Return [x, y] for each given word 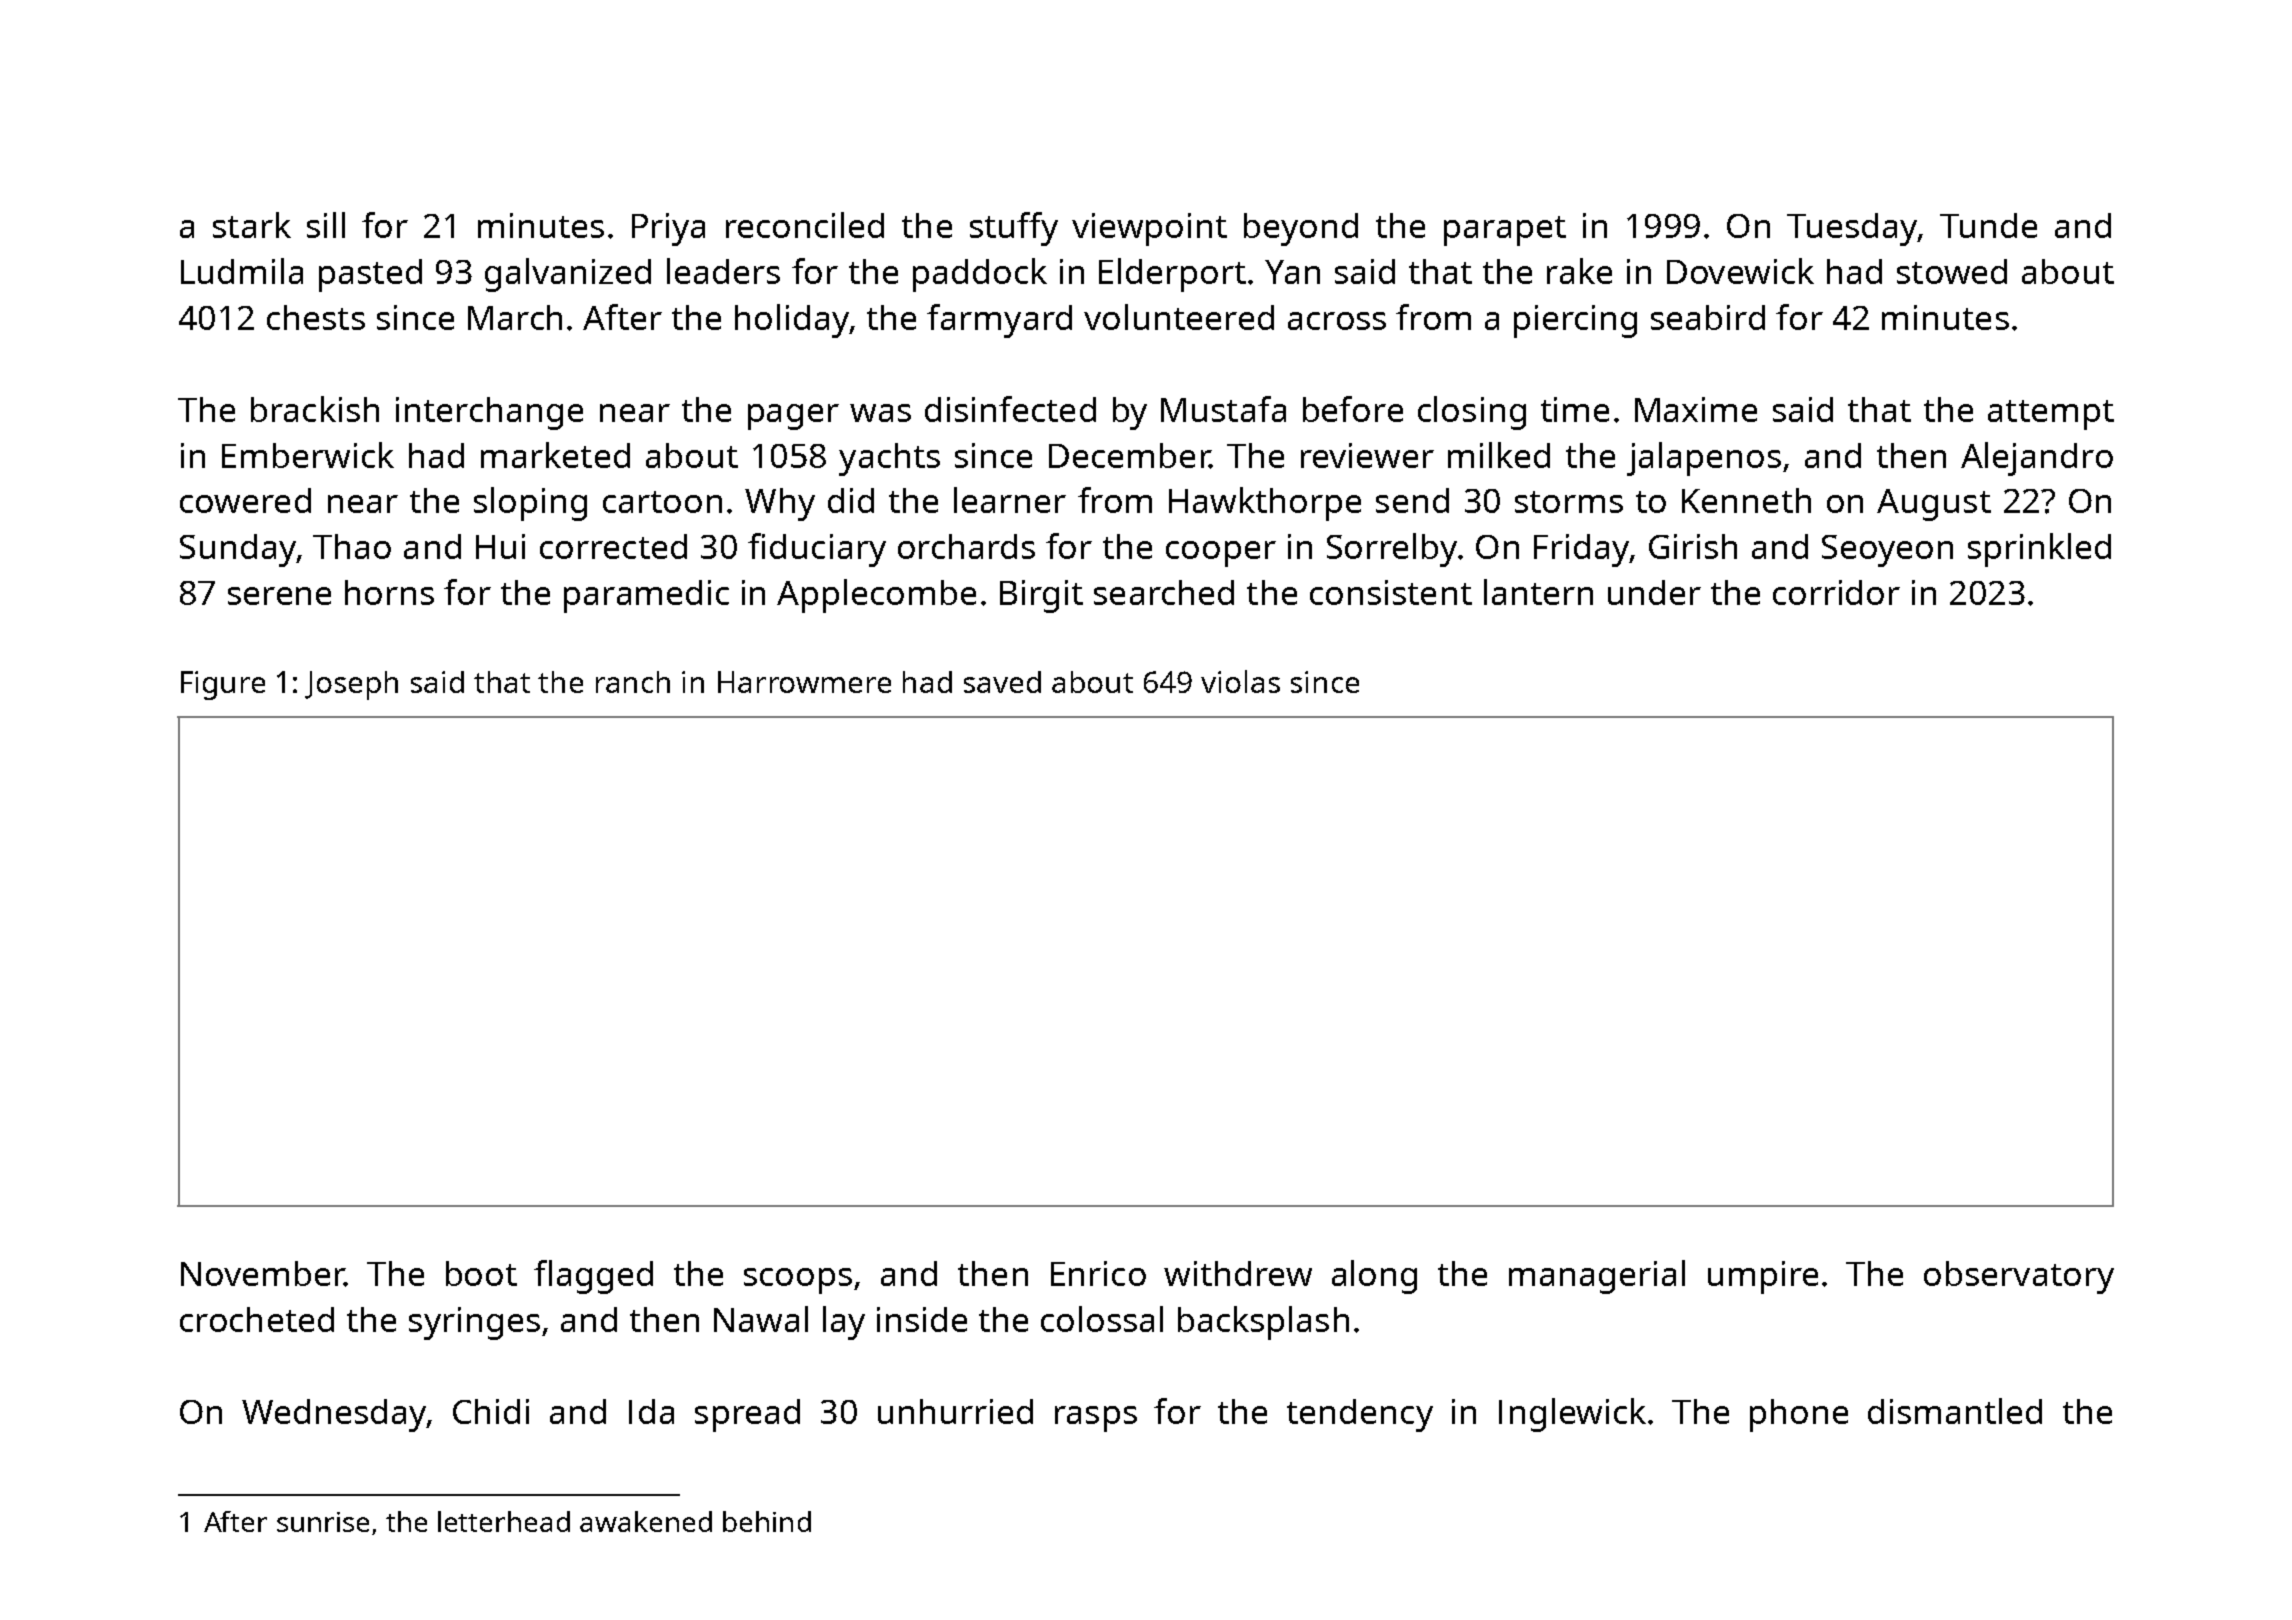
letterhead [504, 1521]
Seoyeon [1887, 551]
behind [767, 1521]
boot [481, 1273]
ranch [633, 682]
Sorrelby [1392, 550]
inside [922, 1319]
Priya [668, 229]
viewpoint [1149, 229]
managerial [1597, 1277]
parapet [1505, 231]
